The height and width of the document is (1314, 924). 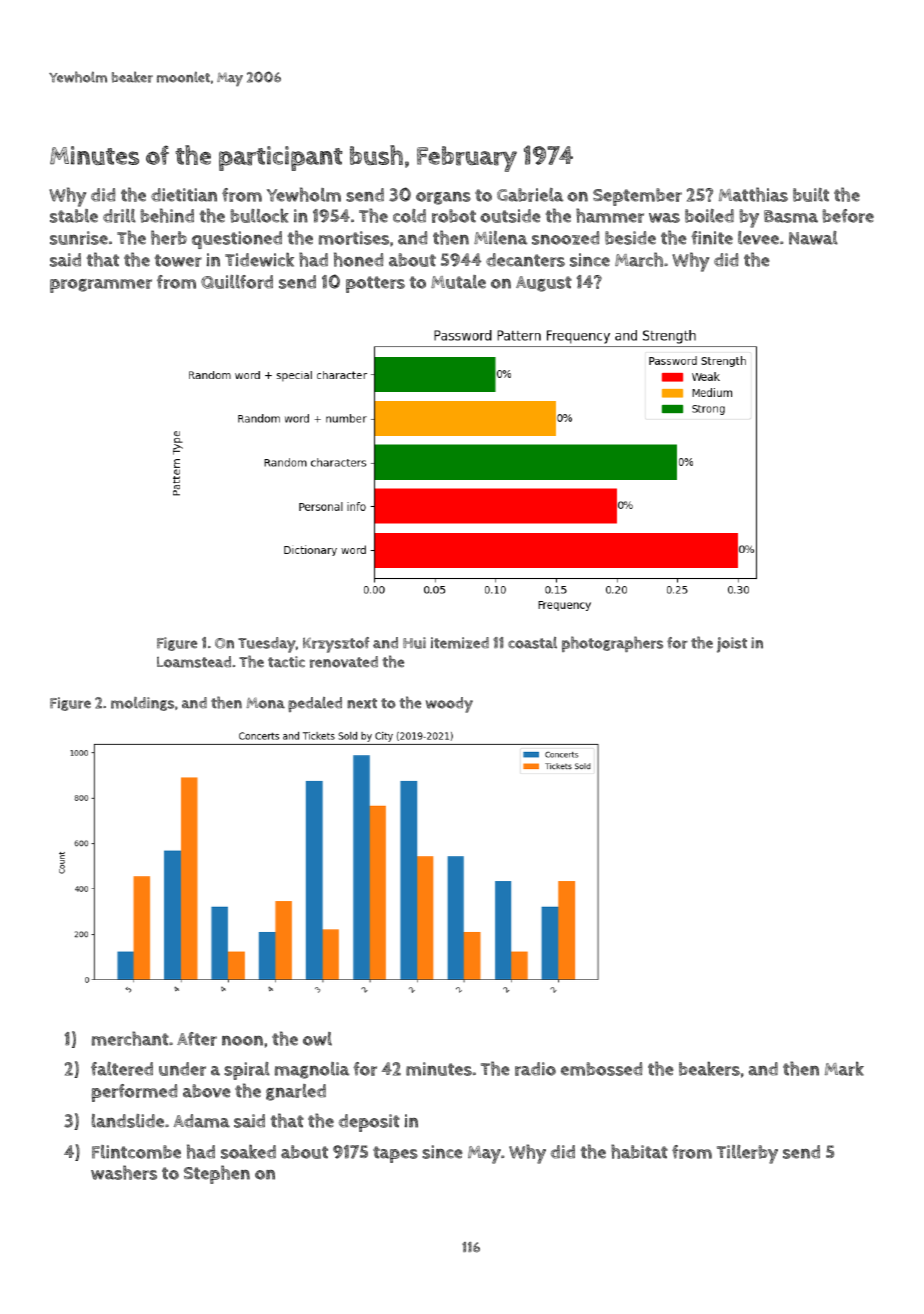 What do you see at coordinates (142, 704) in the document?
I see `moldings` at bounding box center [142, 704].
